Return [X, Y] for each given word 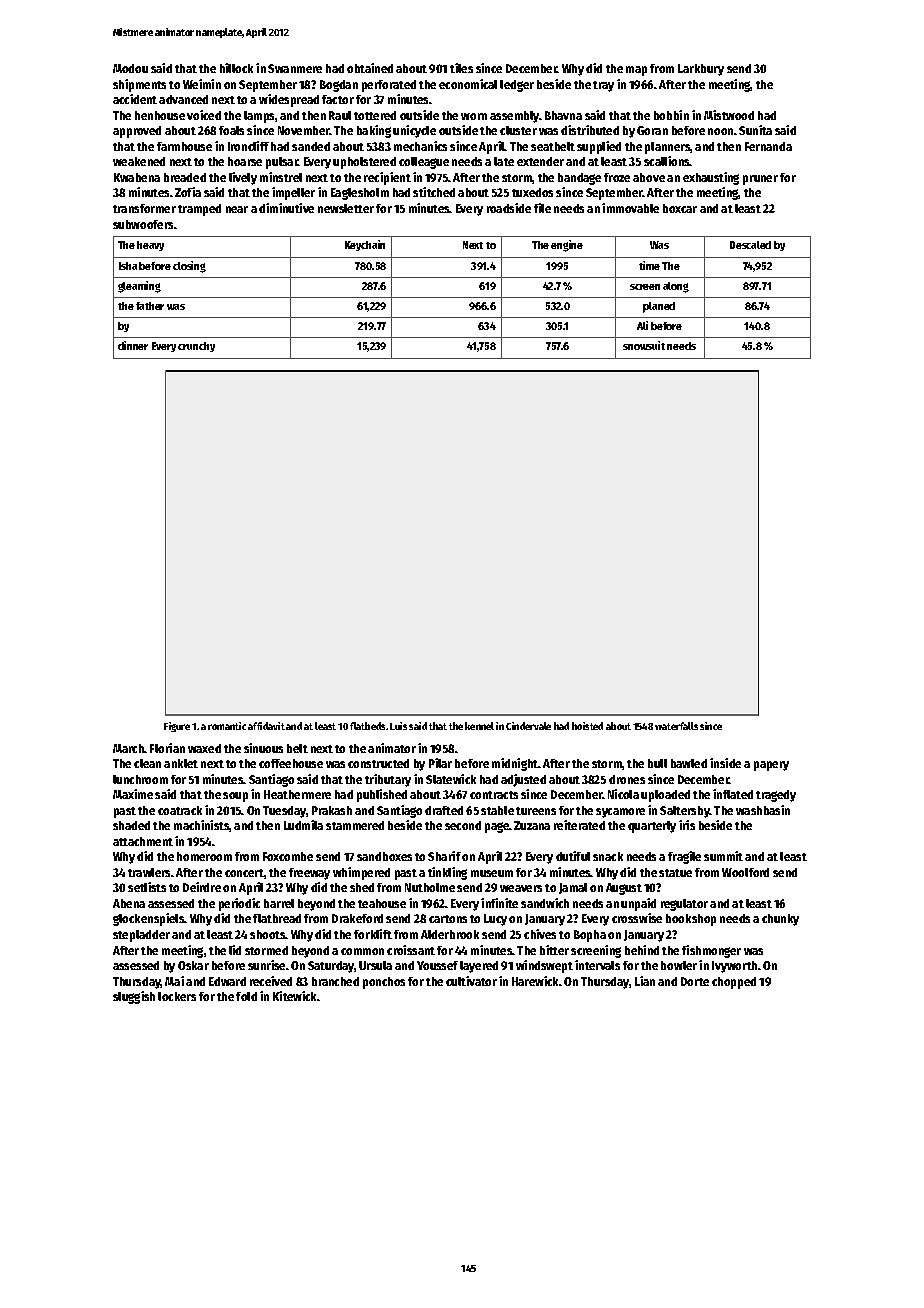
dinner [133, 345]
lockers [177, 996]
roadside [509, 208]
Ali [642, 325]
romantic [227, 726]
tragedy [776, 796]
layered [479, 967]
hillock [236, 68]
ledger [517, 86]
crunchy [196, 347]
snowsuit [644, 345]
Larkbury [701, 70]
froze [617, 177]
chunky [780, 920]
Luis [398, 726]
